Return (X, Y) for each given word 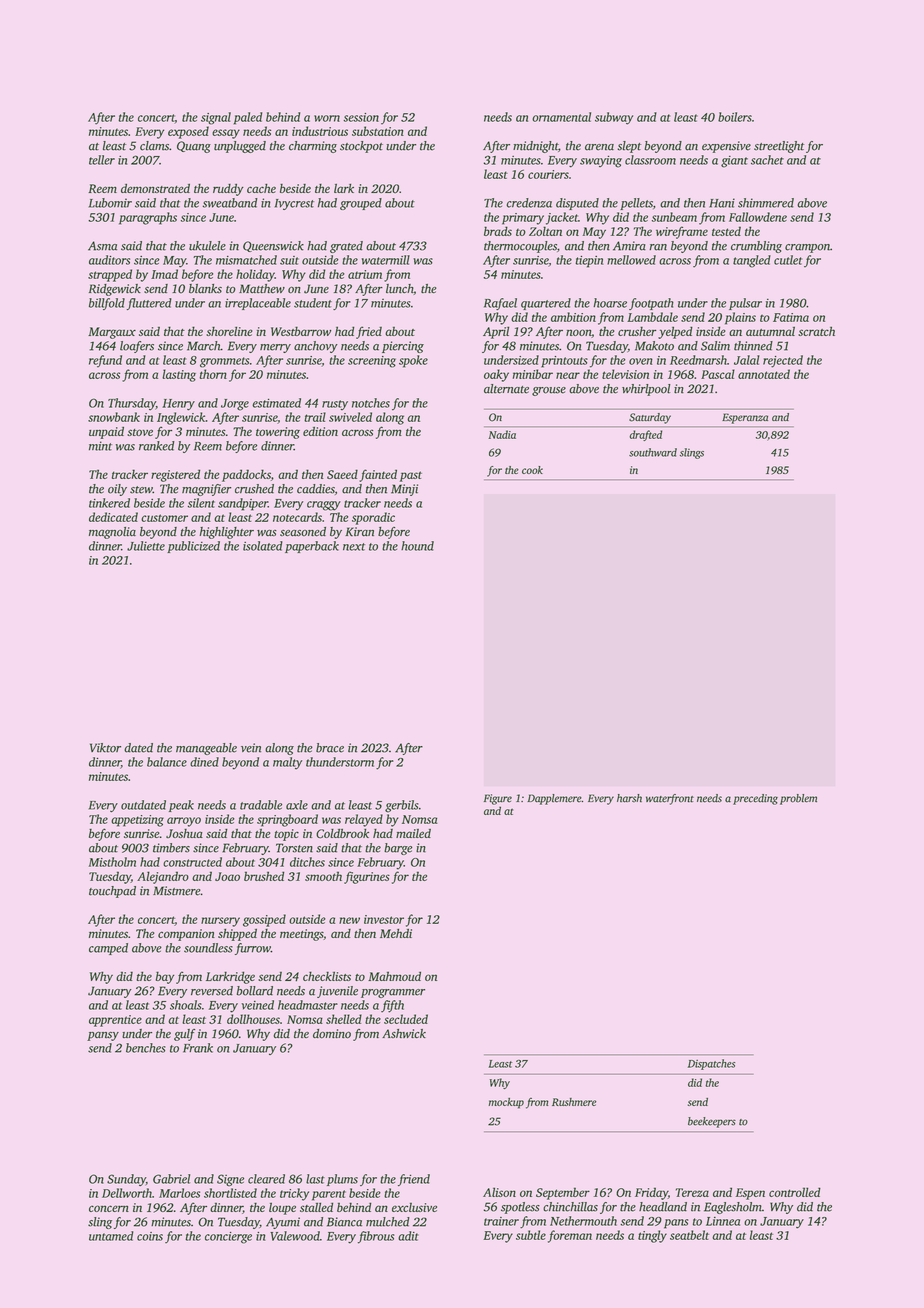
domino (332, 1034)
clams (154, 146)
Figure (498, 799)
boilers (735, 117)
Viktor (105, 748)
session (361, 117)
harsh (629, 798)
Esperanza (745, 418)
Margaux (112, 333)
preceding (755, 799)
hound (417, 546)
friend (414, 1180)
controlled (795, 1192)
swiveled (350, 417)
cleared (266, 1179)
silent (201, 503)
